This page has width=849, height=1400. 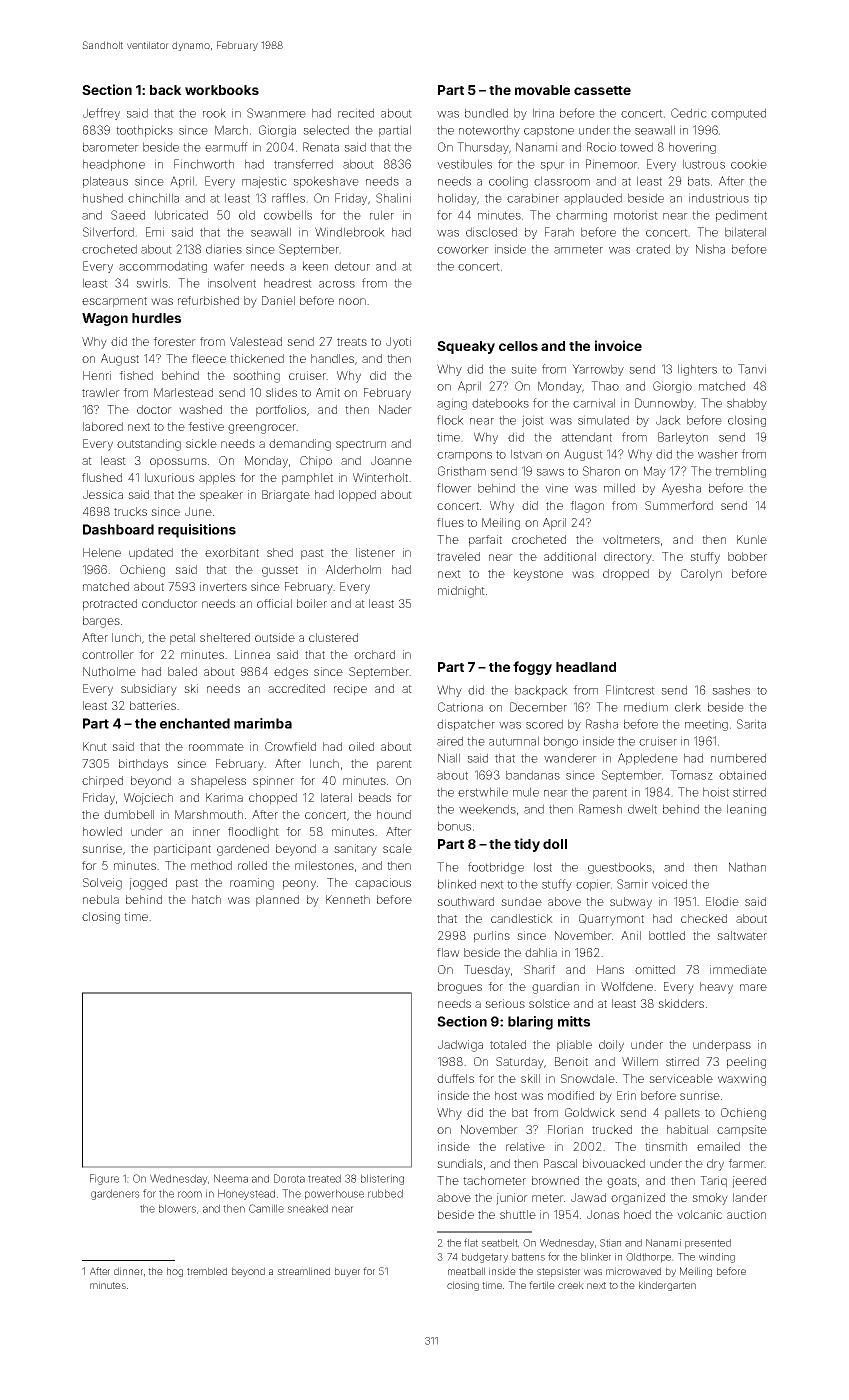 I want to click on keystone, so click(x=538, y=575).
